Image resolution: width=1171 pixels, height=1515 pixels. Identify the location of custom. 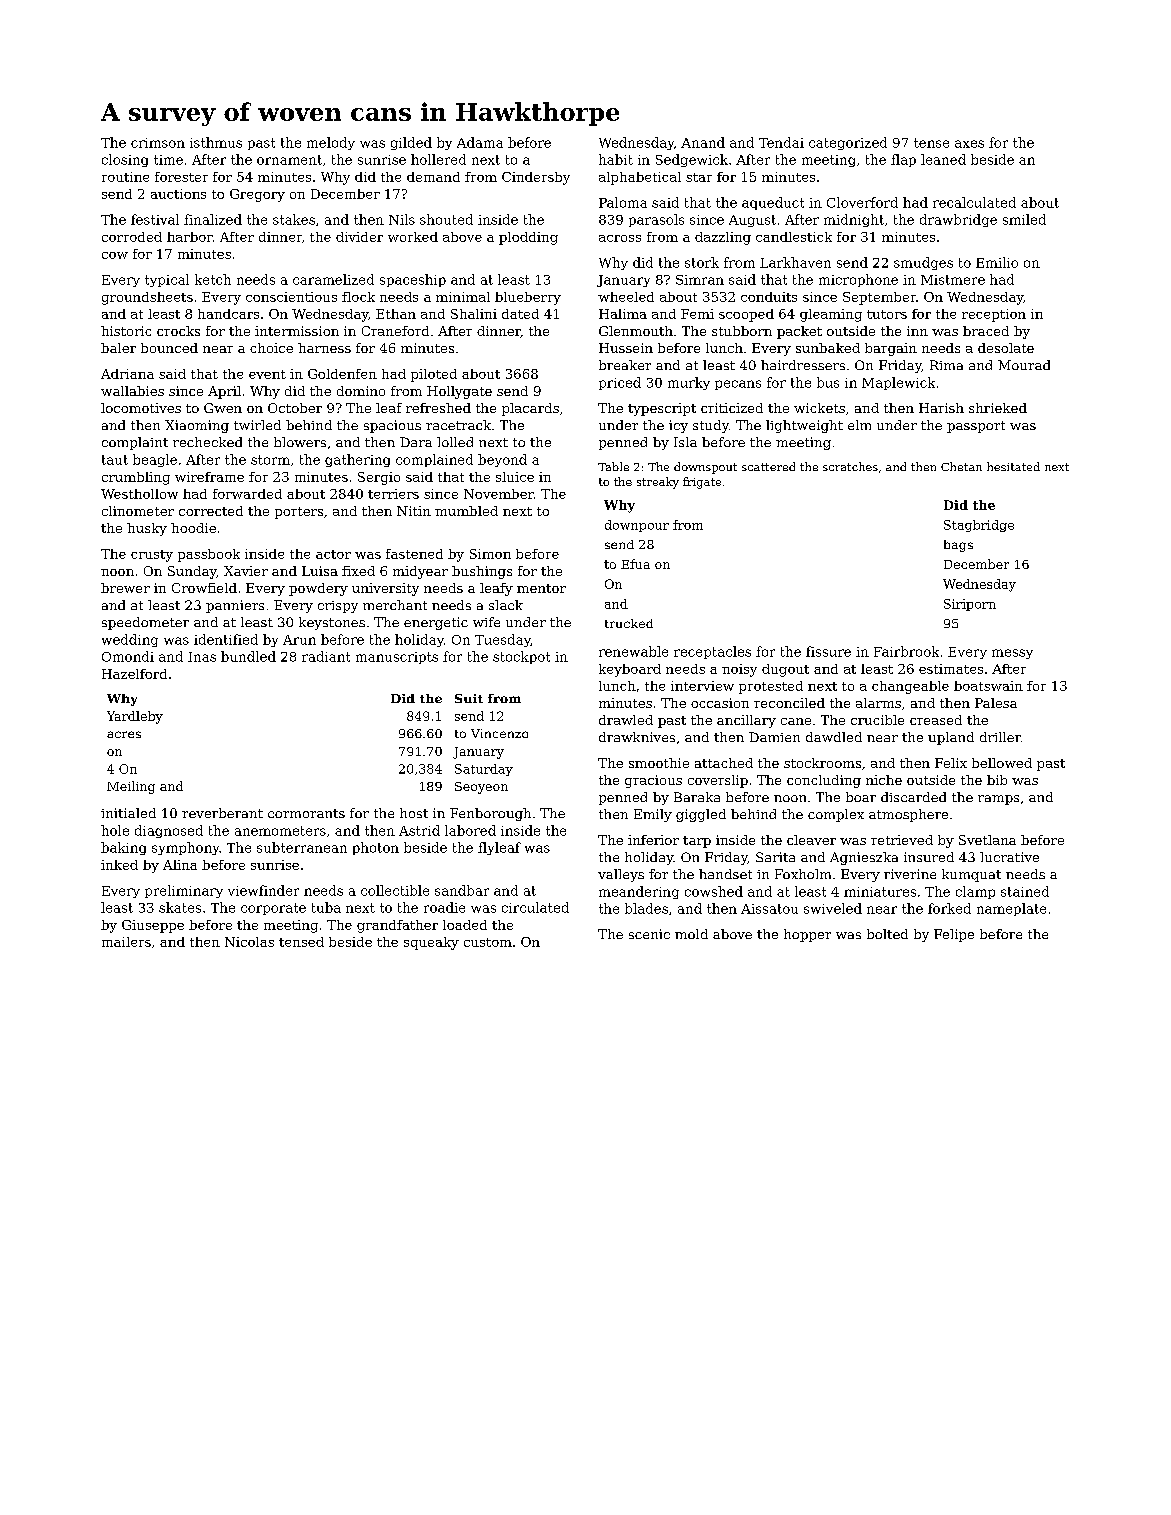
(488, 942).
